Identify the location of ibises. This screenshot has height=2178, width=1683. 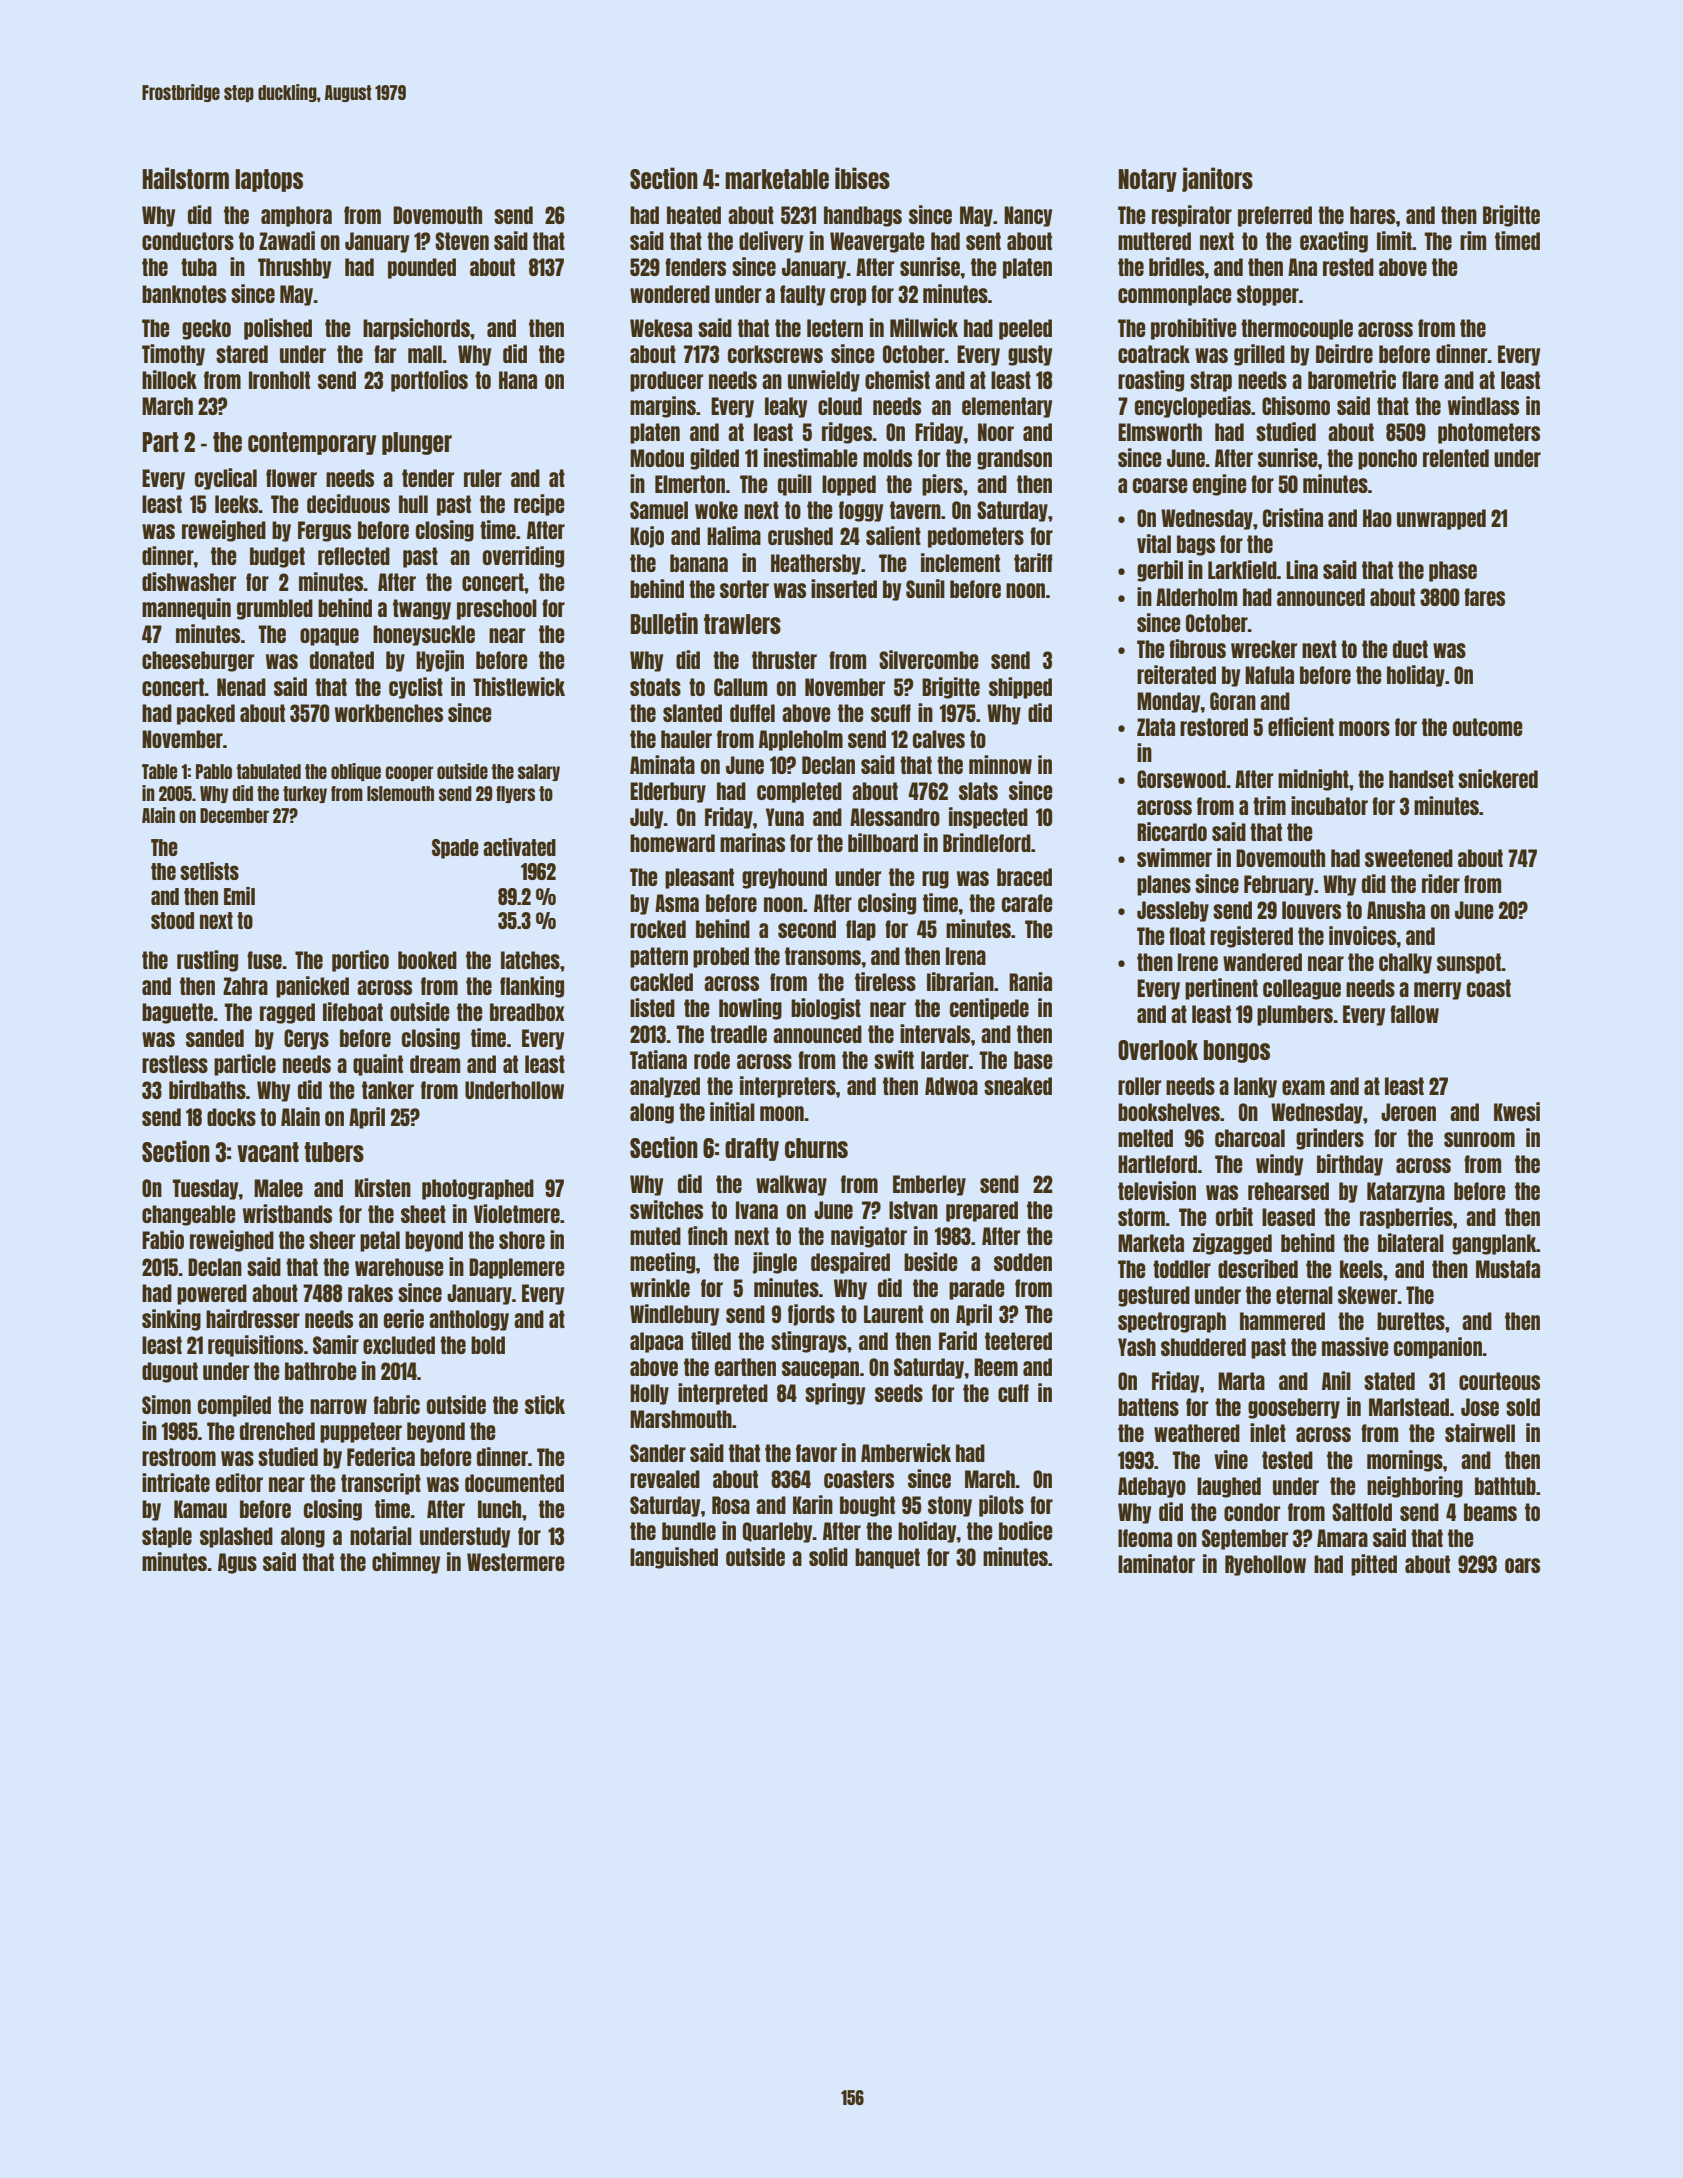
(862, 178).
